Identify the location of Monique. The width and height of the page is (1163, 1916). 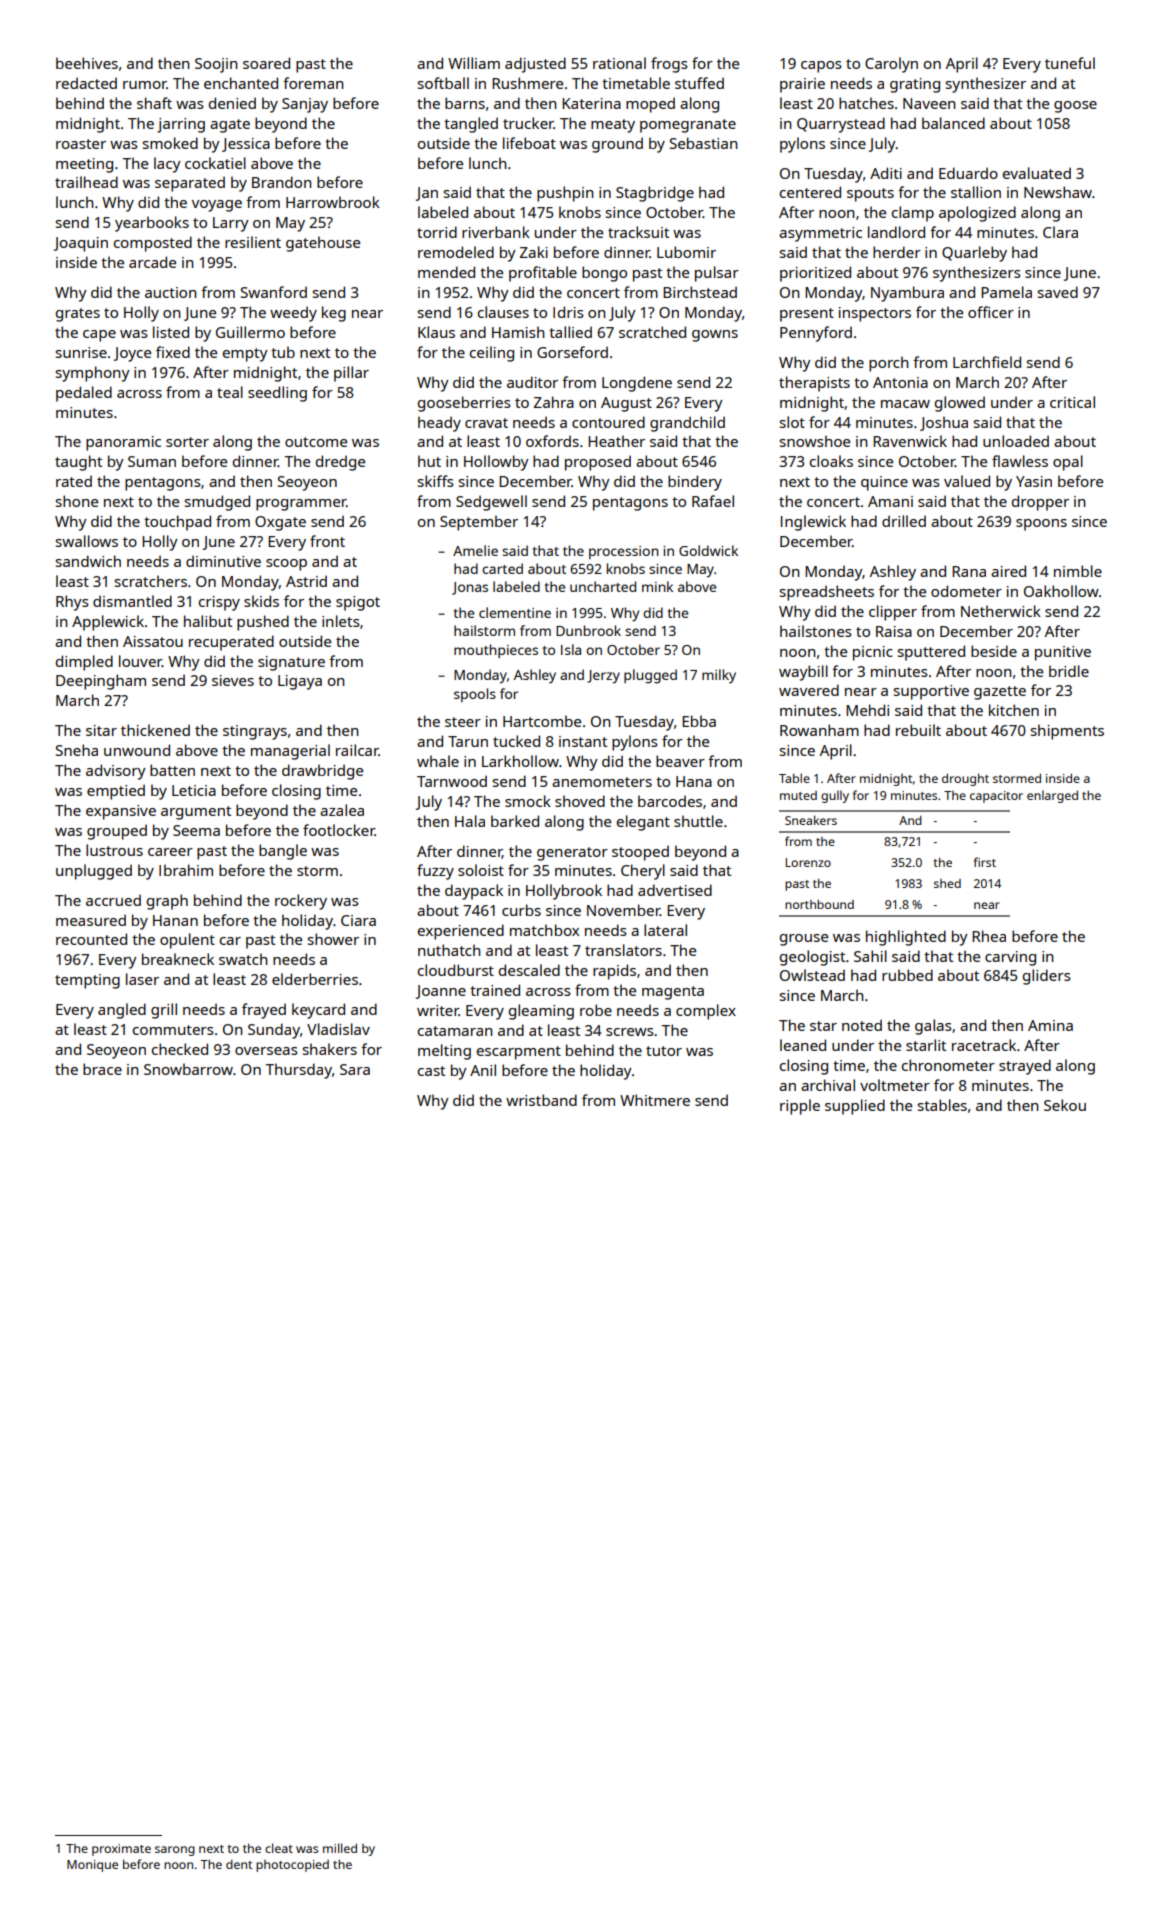
(92, 1866).
